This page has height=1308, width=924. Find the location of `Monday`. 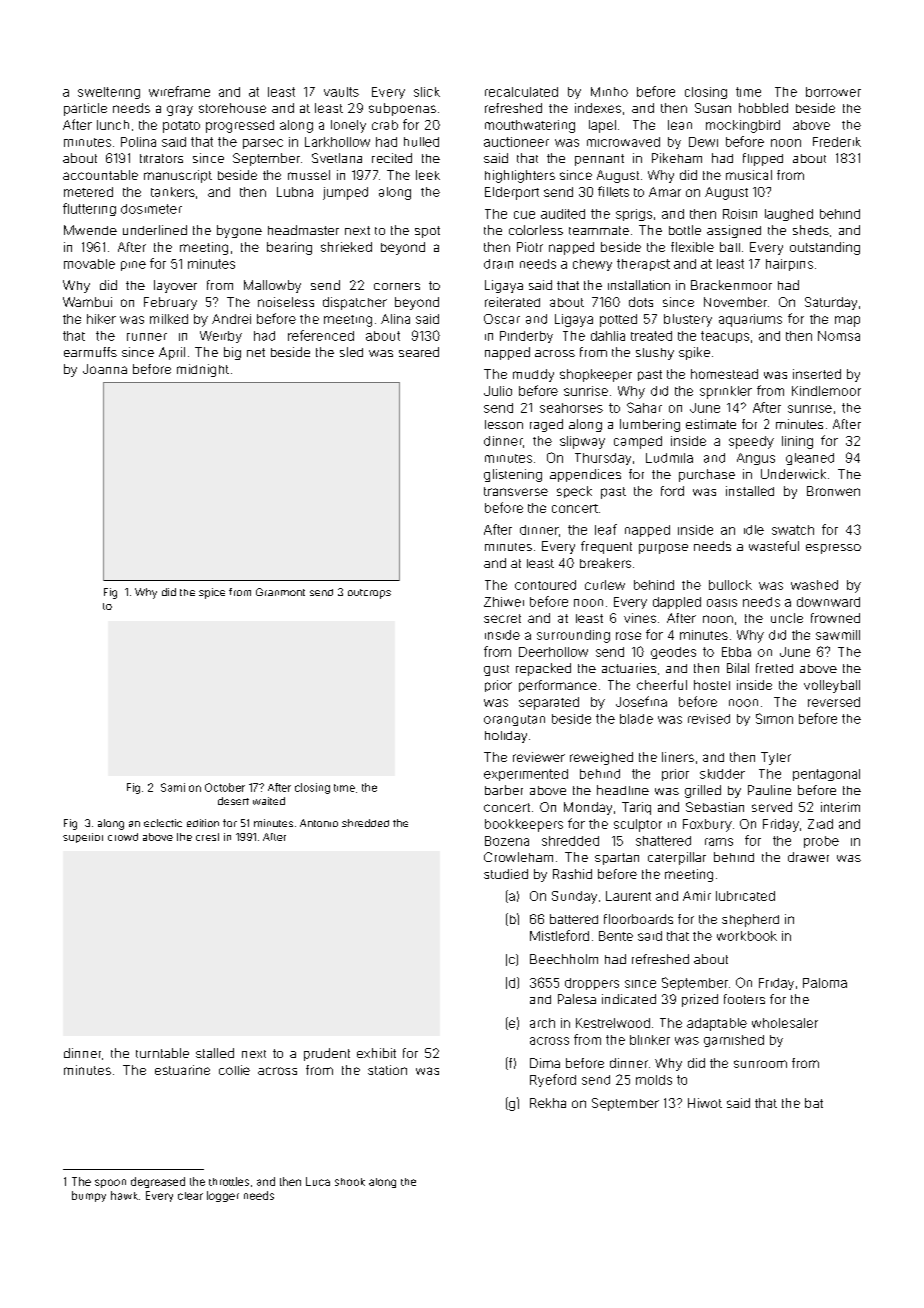

Monday is located at coordinates (588, 808).
